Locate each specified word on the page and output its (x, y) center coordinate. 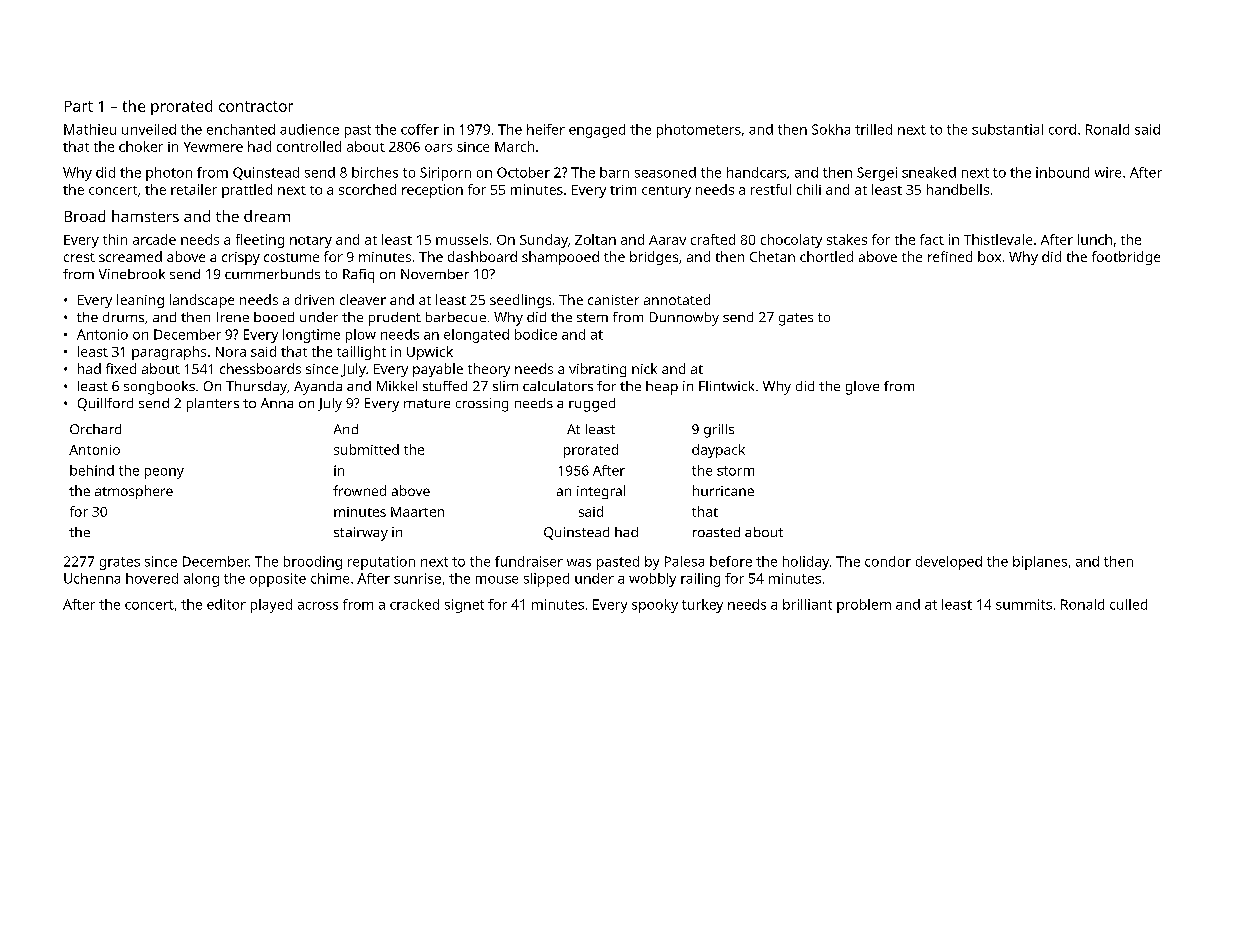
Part (79, 106)
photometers (699, 131)
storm (735, 471)
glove (862, 388)
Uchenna (92, 578)
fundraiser (529, 561)
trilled (873, 129)
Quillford (105, 404)
